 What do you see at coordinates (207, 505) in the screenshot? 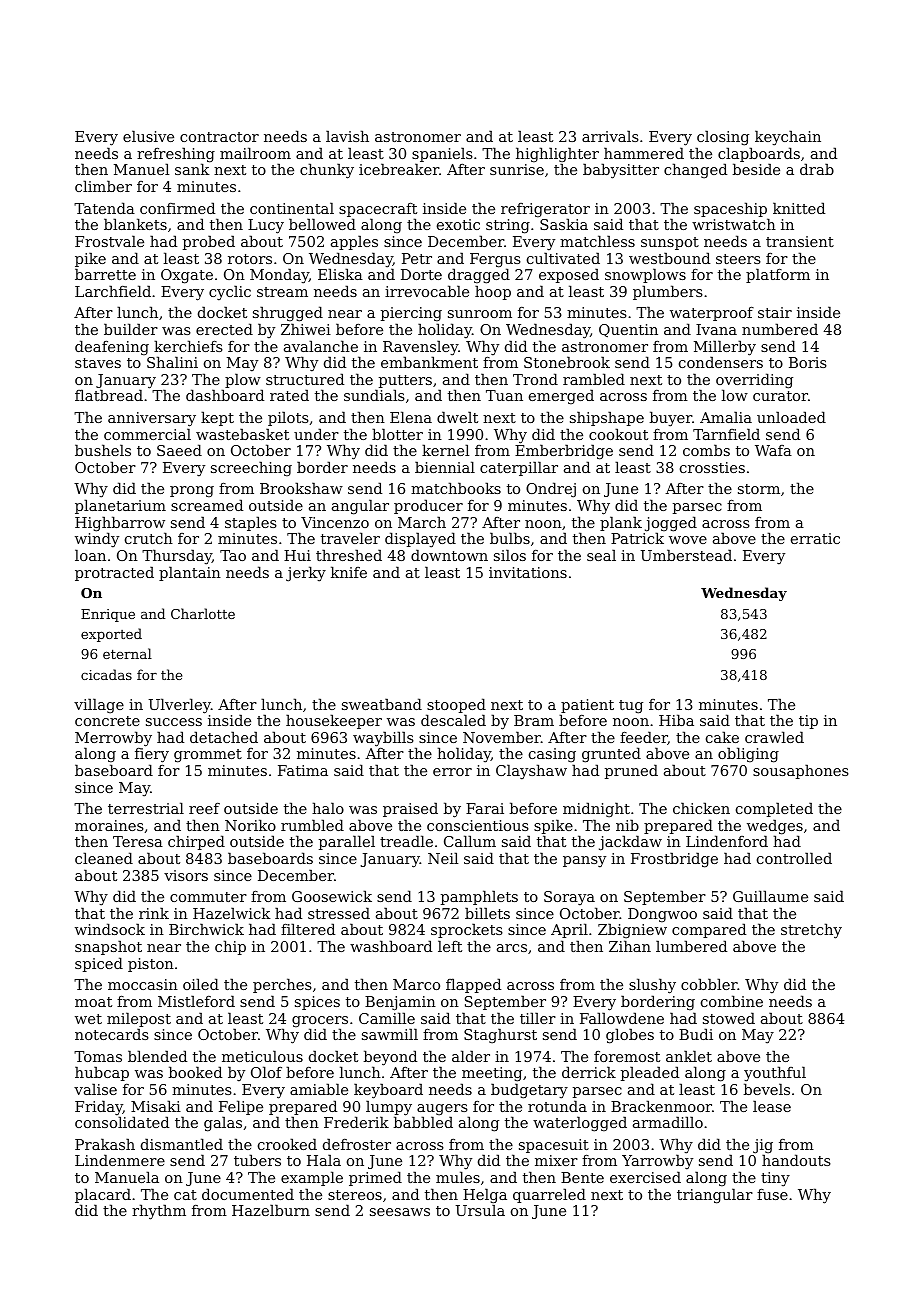
I see `screamed` at bounding box center [207, 505].
